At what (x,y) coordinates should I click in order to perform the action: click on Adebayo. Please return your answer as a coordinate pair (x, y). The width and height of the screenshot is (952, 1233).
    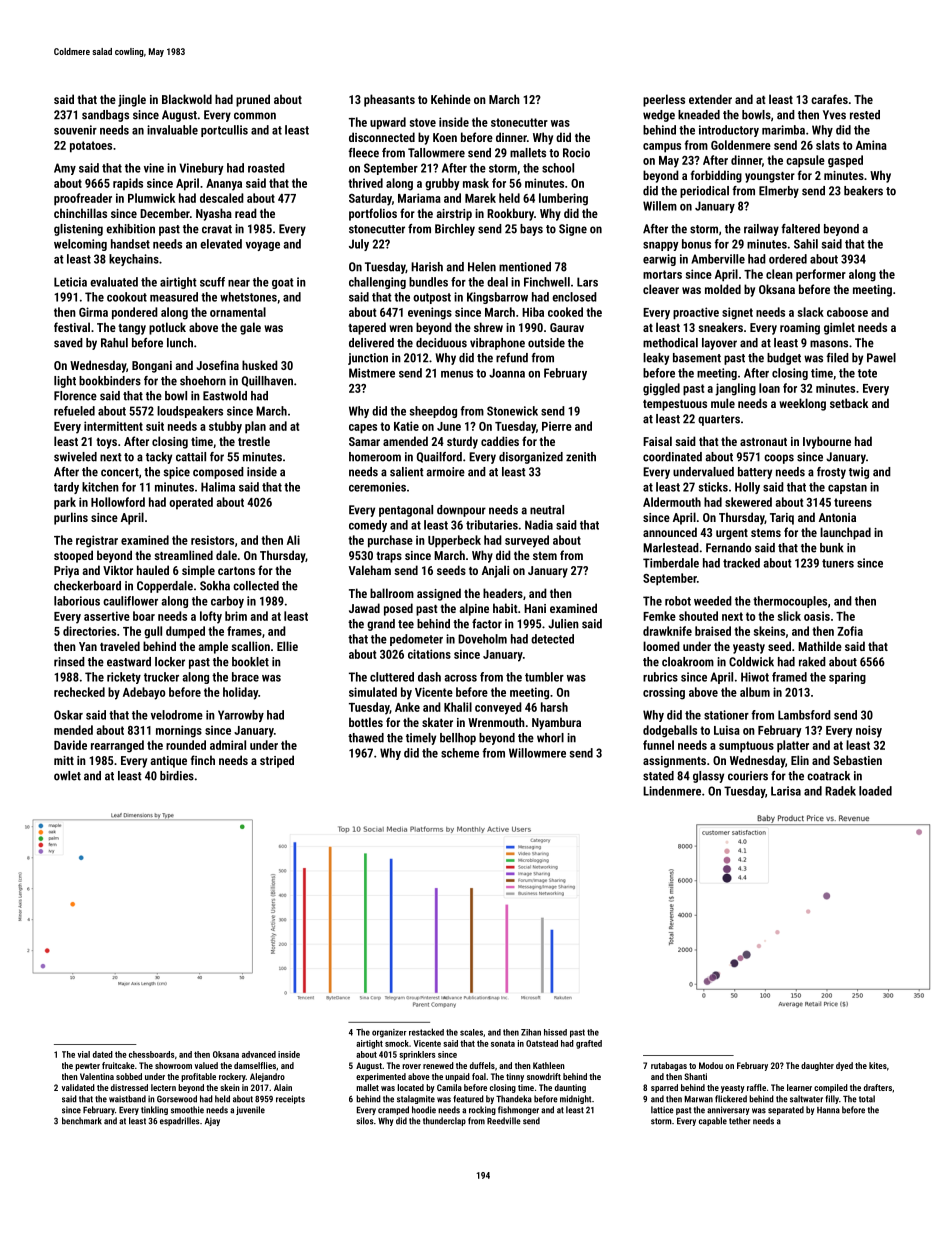
    Looking at the image, I should click on (144, 693).
